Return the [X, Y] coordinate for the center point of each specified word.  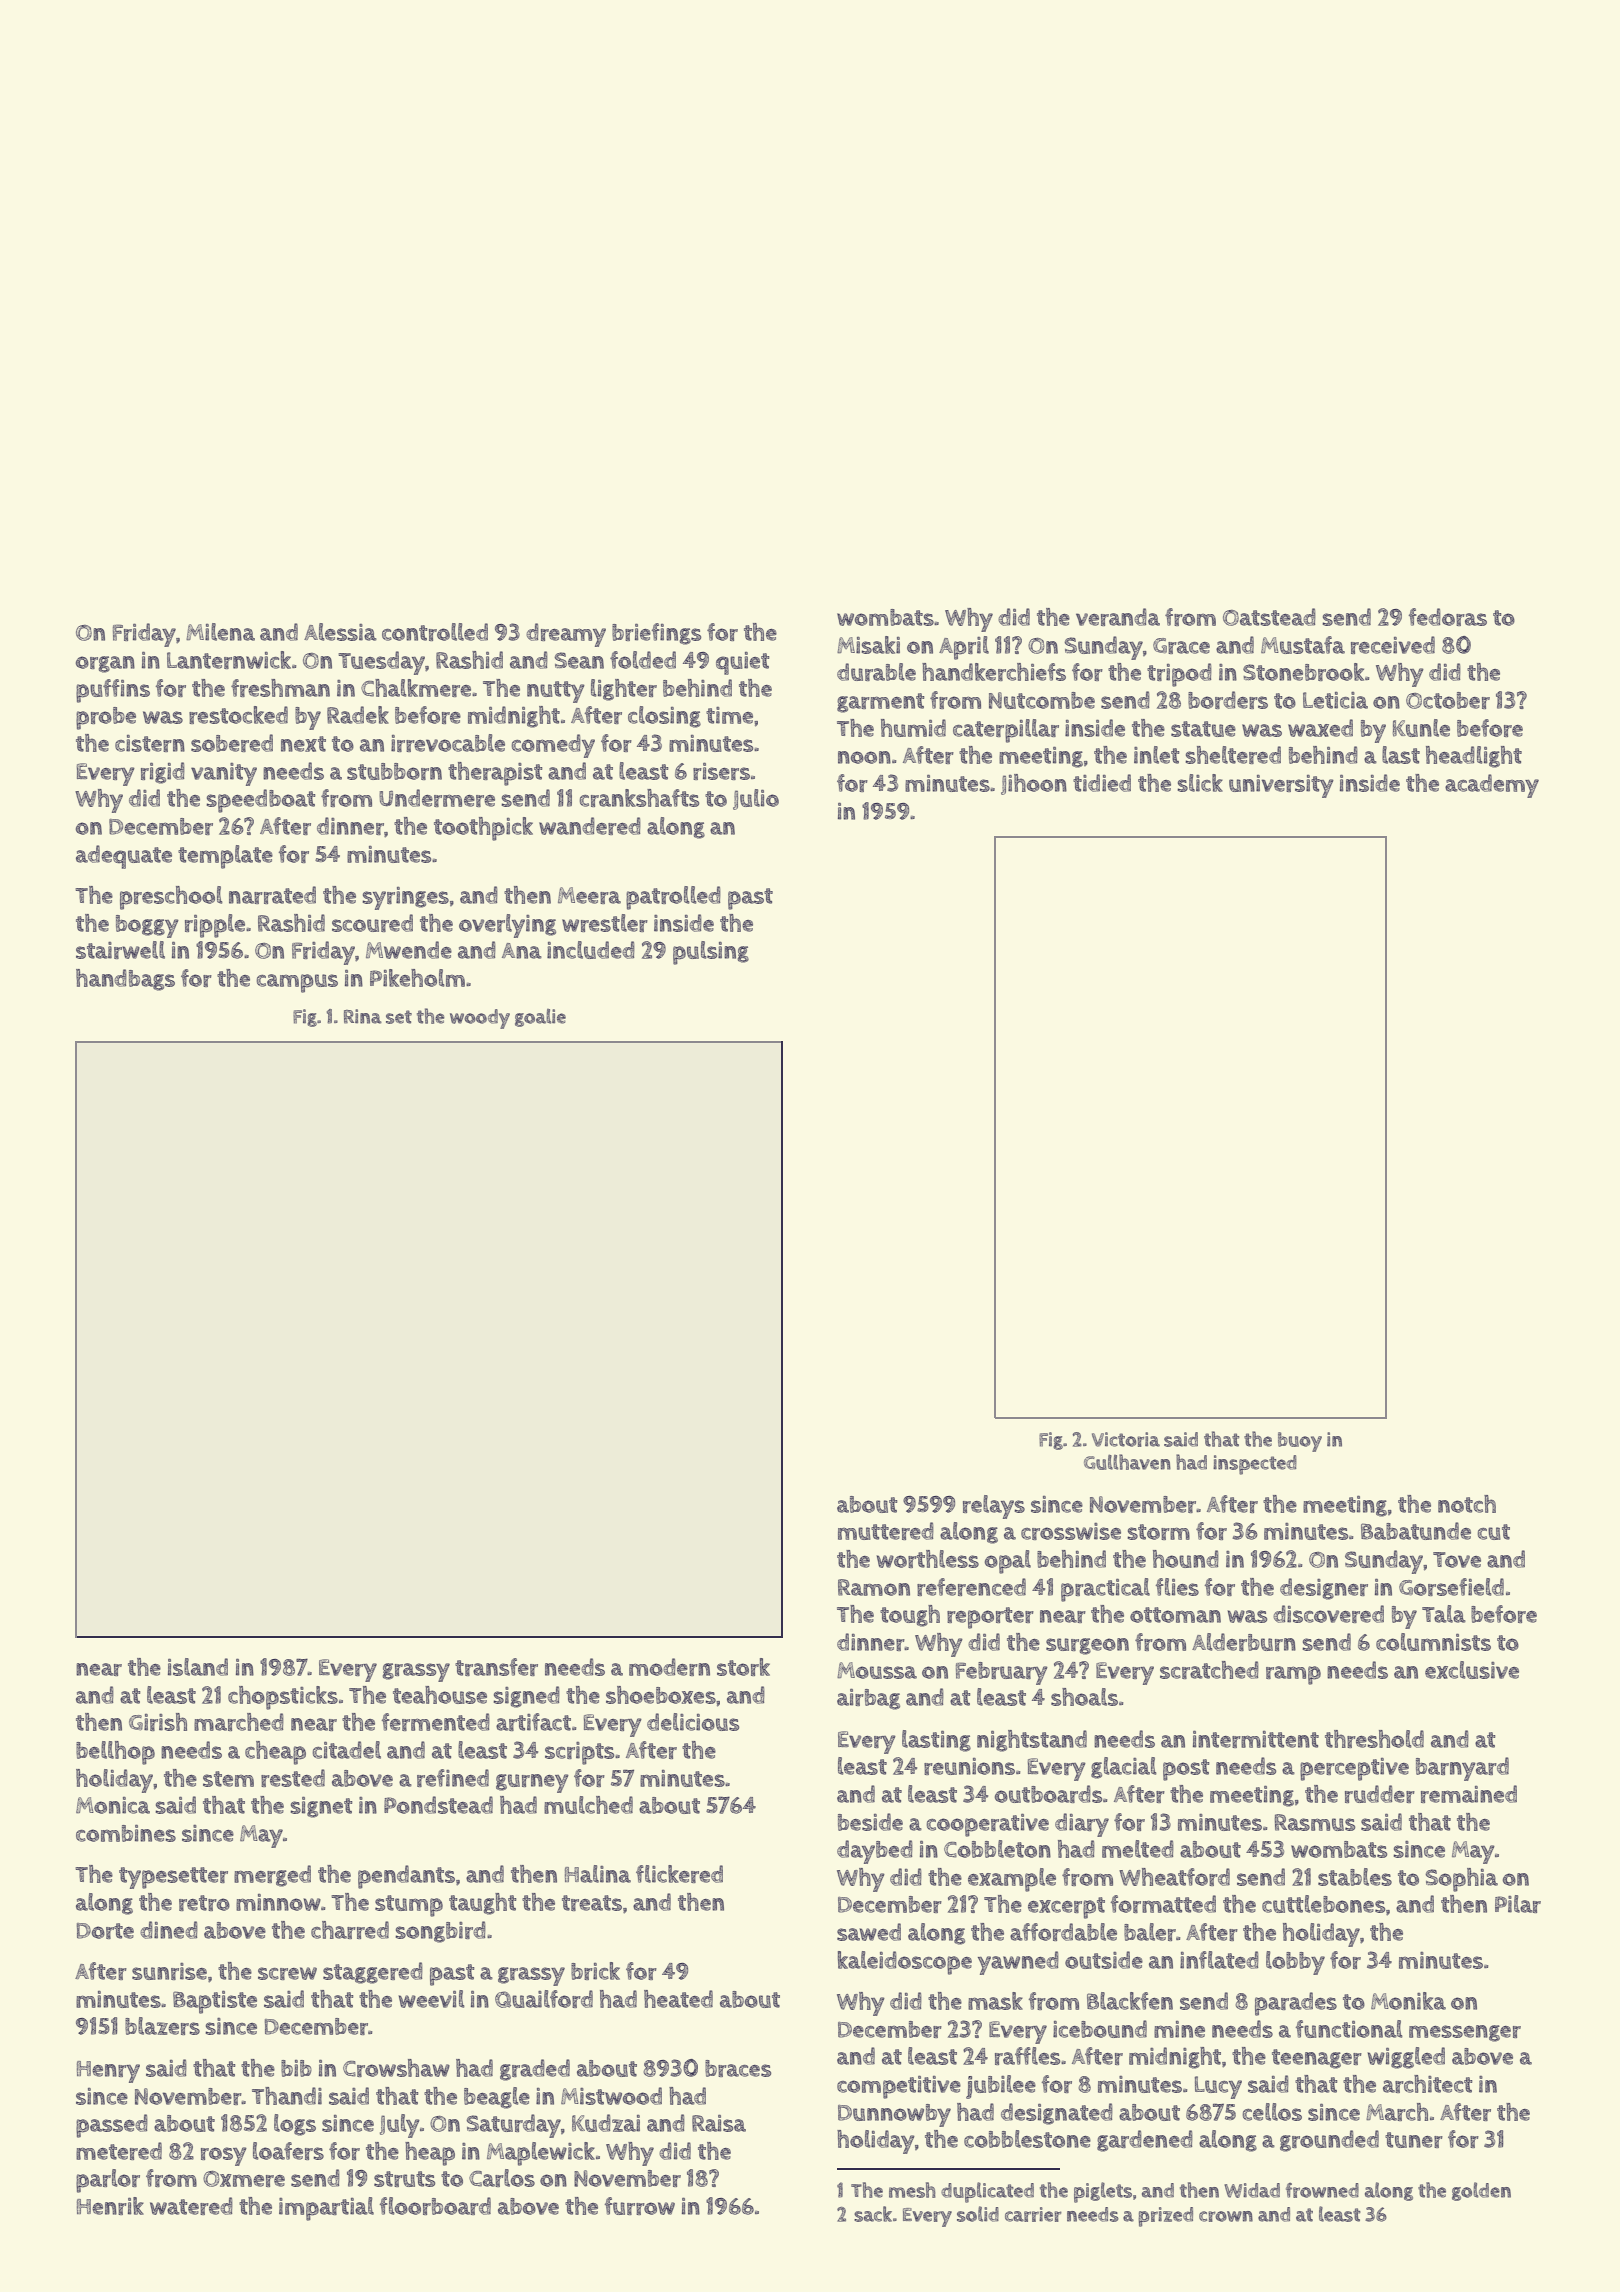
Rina [363, 1016]
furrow [640, 2206]
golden [1481, 2191]
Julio [756, 799]
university [1281, 786]
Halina [598, 1874]
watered [191, 2206]
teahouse [440, 1695]
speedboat [260, 801]
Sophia [1461, 1880]
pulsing [711, 953]
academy [1492, 786]
